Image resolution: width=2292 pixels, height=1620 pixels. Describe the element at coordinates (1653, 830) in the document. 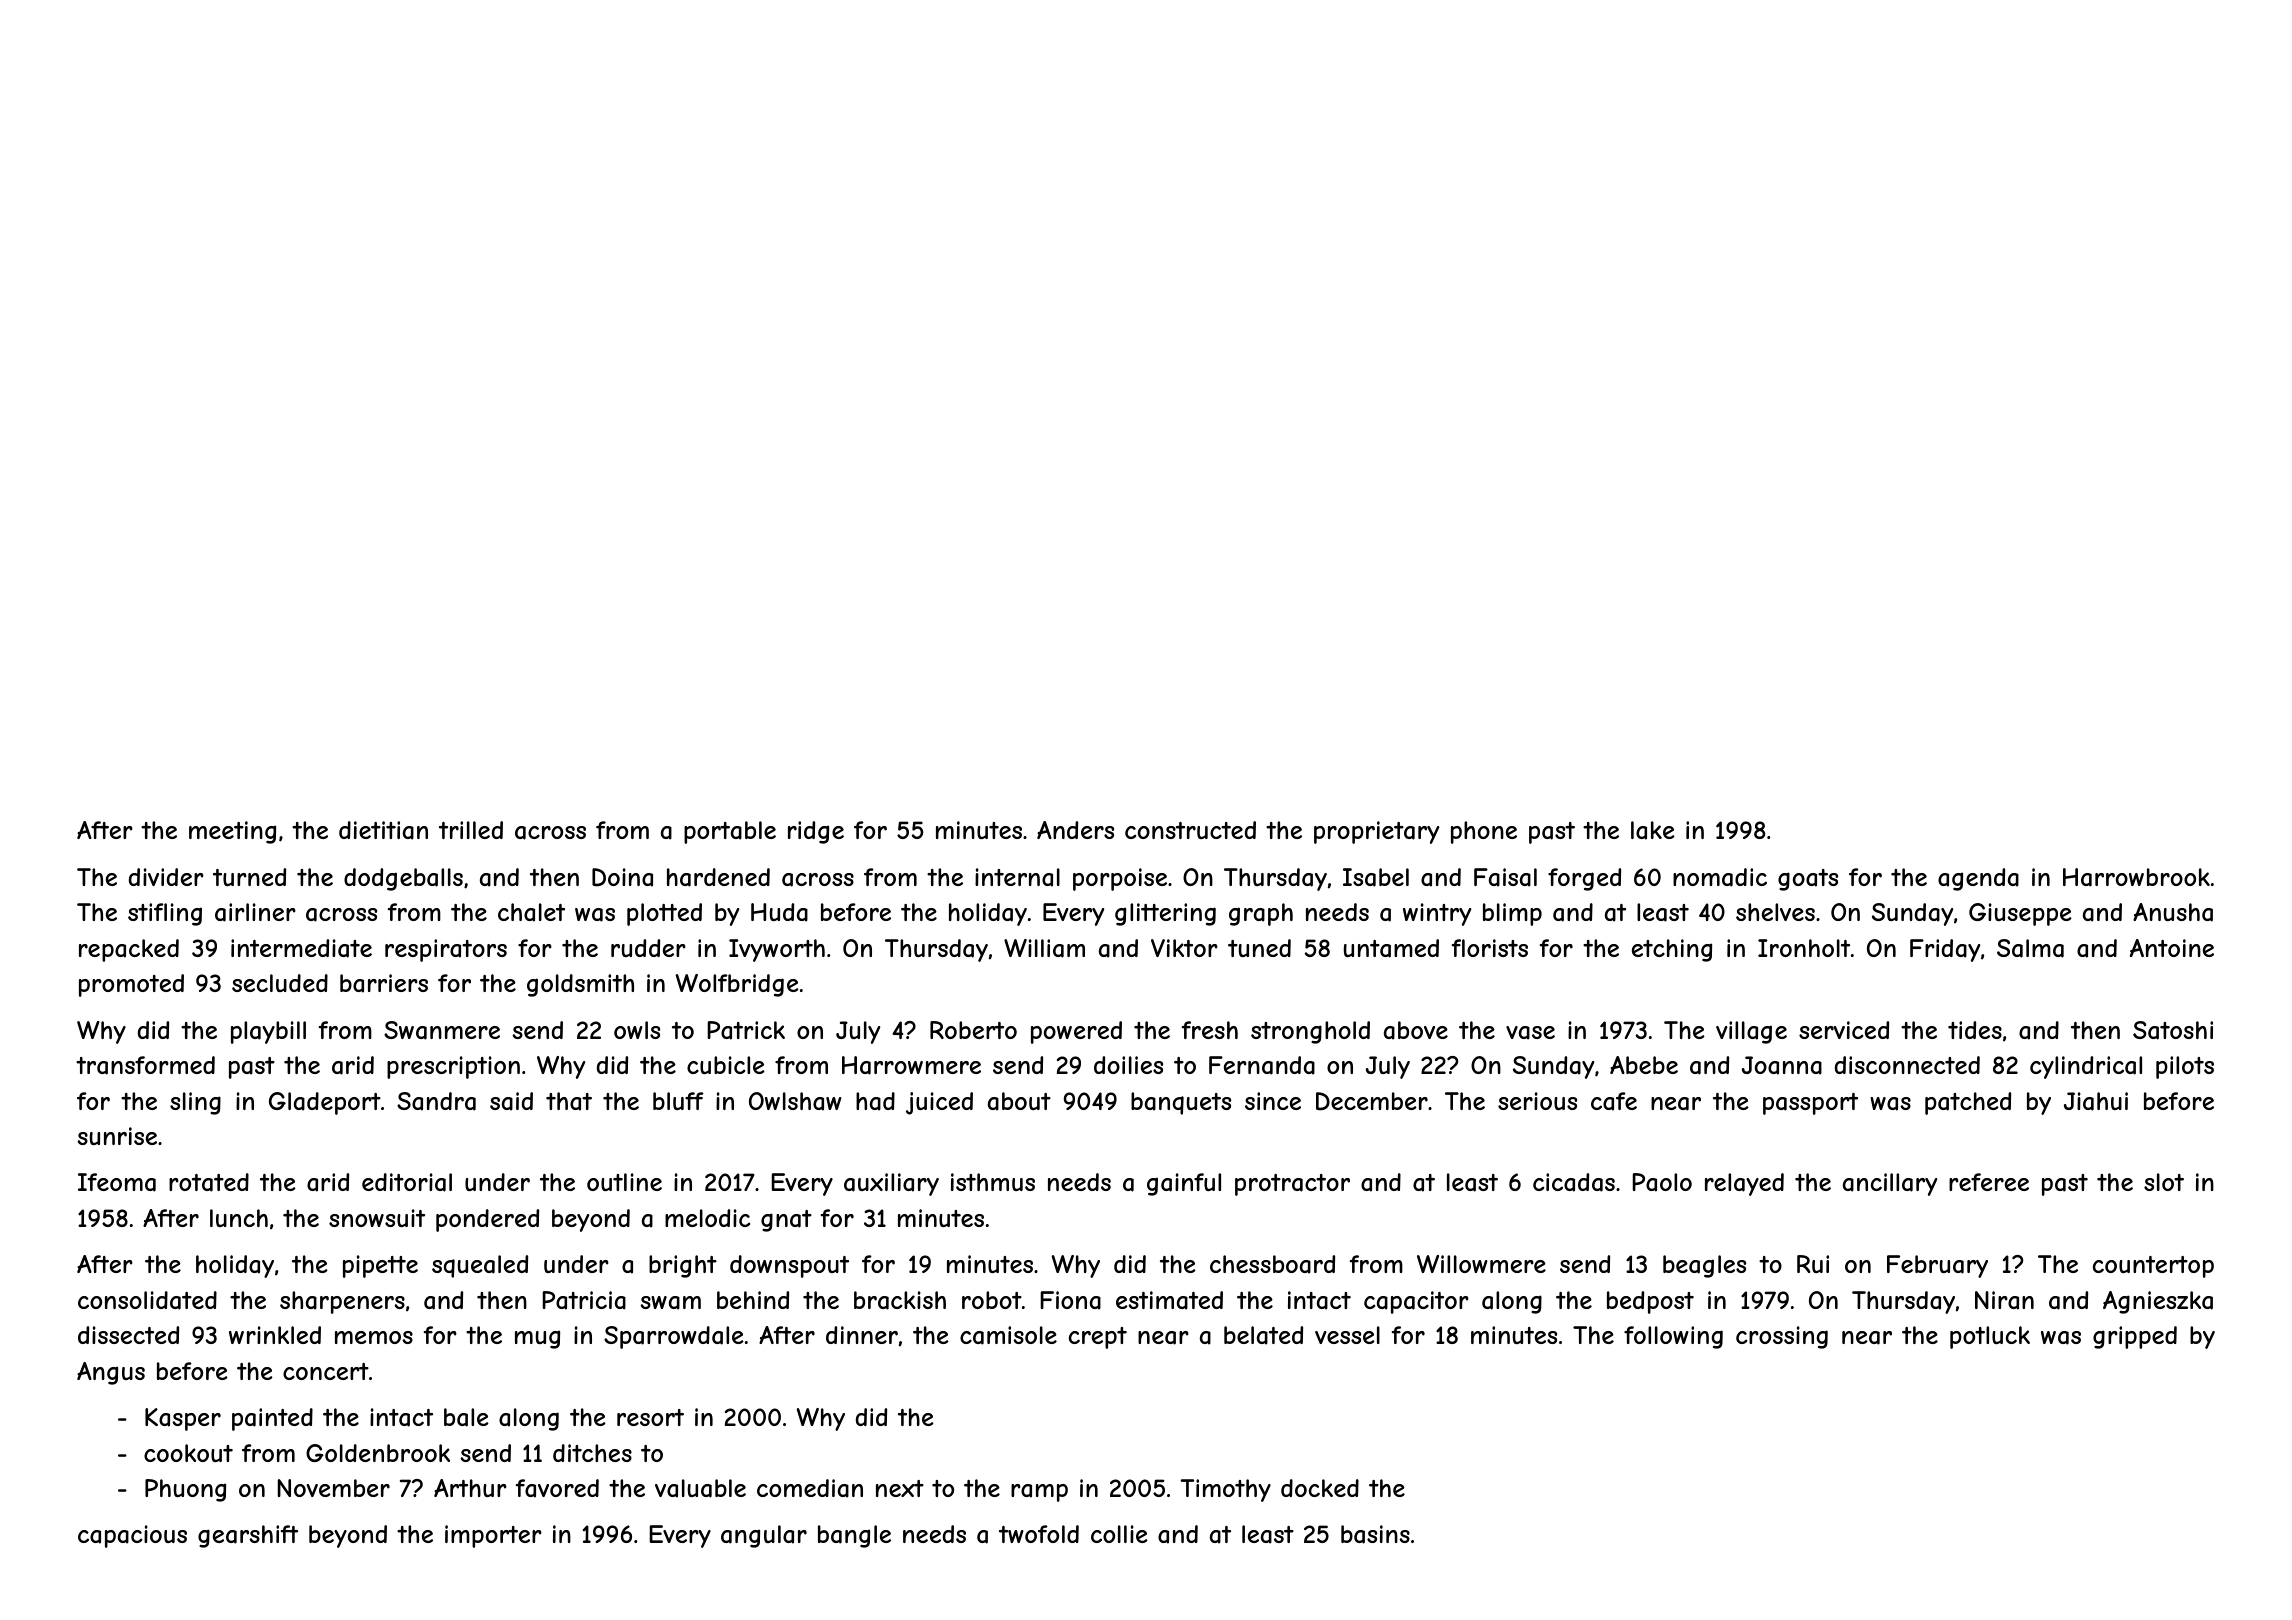

I see `lake` at that location.
